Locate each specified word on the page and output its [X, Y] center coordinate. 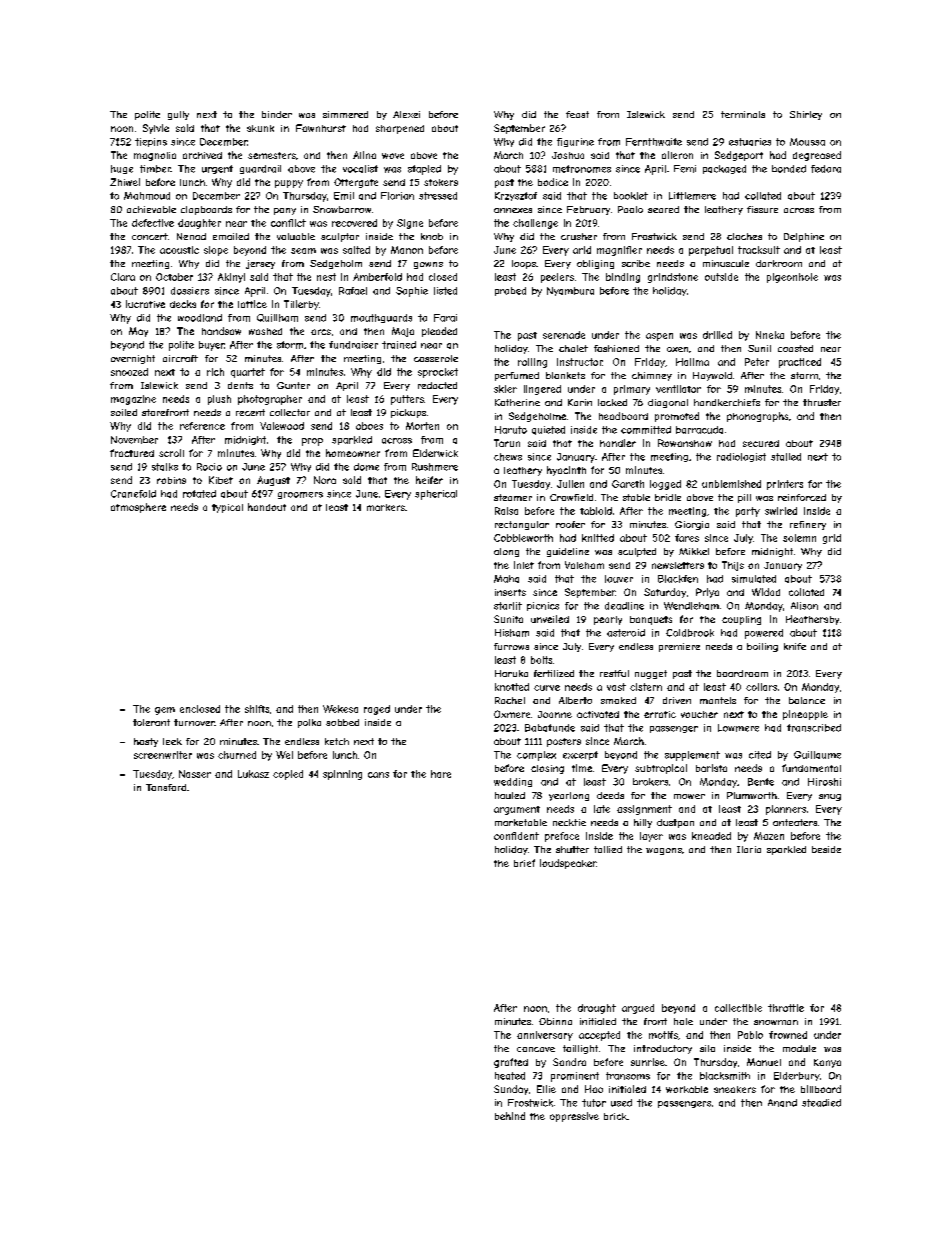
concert [150, 236]
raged [377, 710]
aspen [659, 337]
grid [832, 539]
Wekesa [340, 709]
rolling [532, 363]
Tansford [166, 787]
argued [638, 1009]
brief [524, 863]
